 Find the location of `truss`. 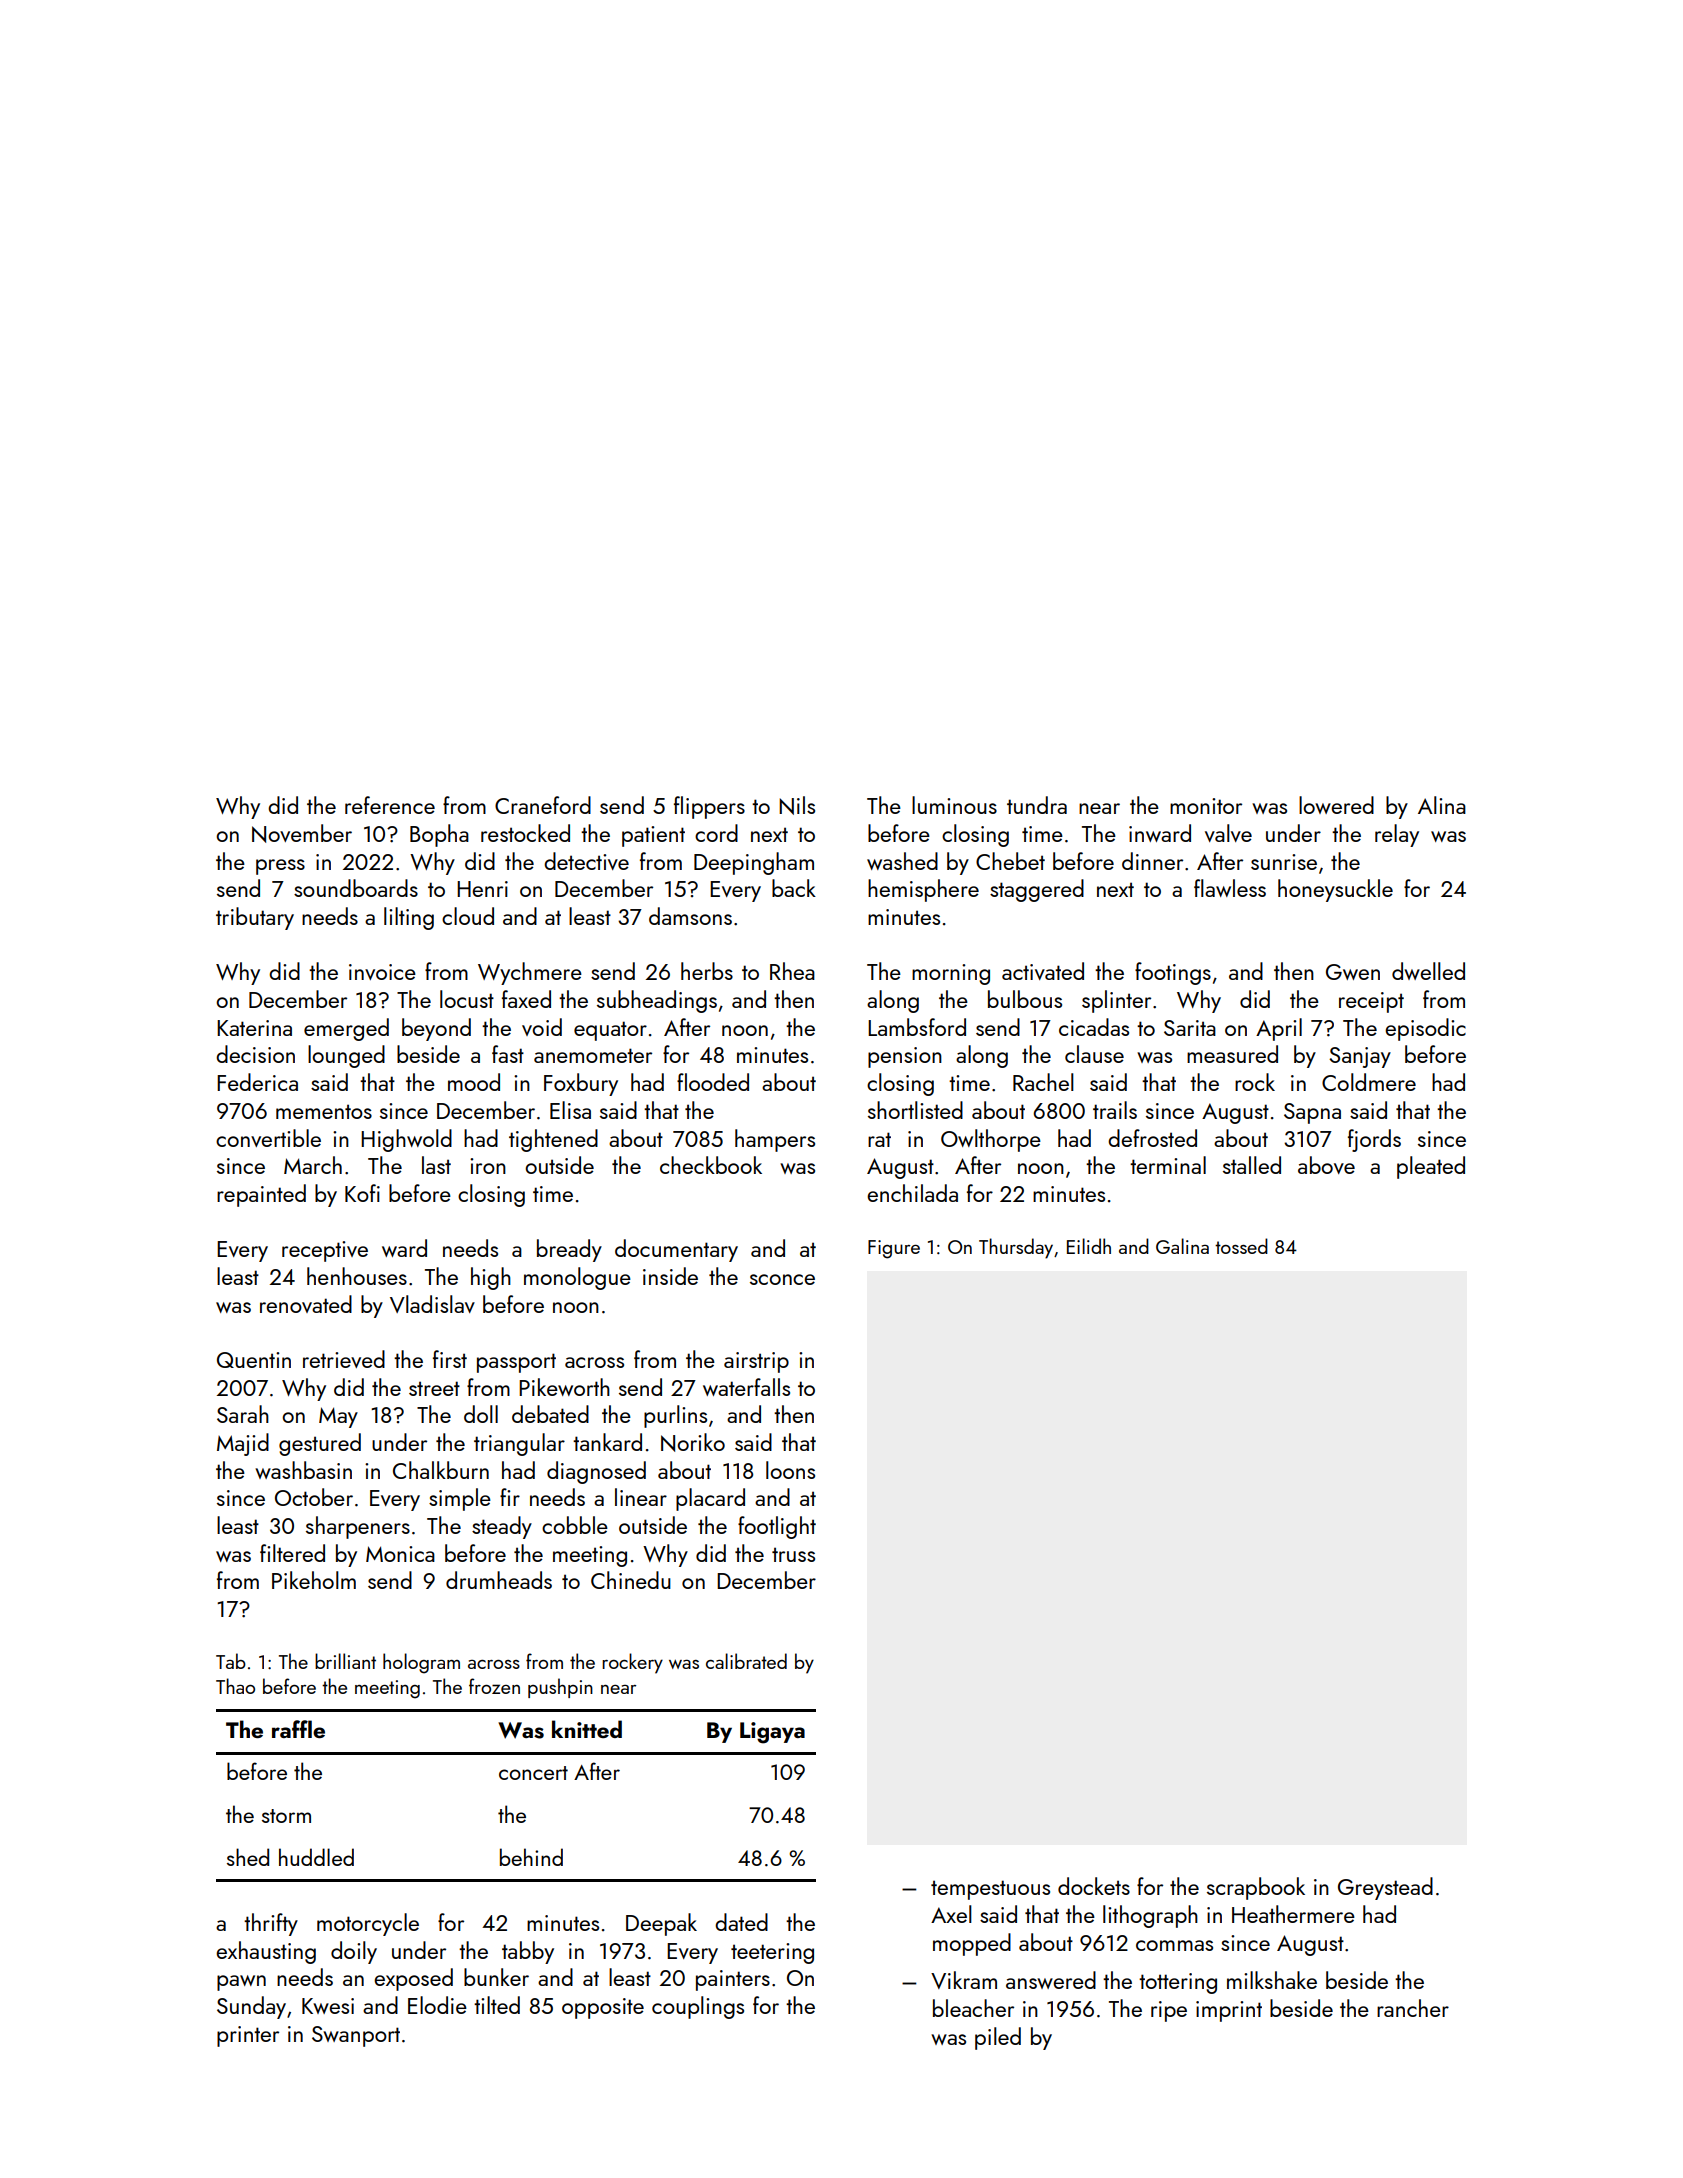

truss is located at coordinates (793, 1554).
